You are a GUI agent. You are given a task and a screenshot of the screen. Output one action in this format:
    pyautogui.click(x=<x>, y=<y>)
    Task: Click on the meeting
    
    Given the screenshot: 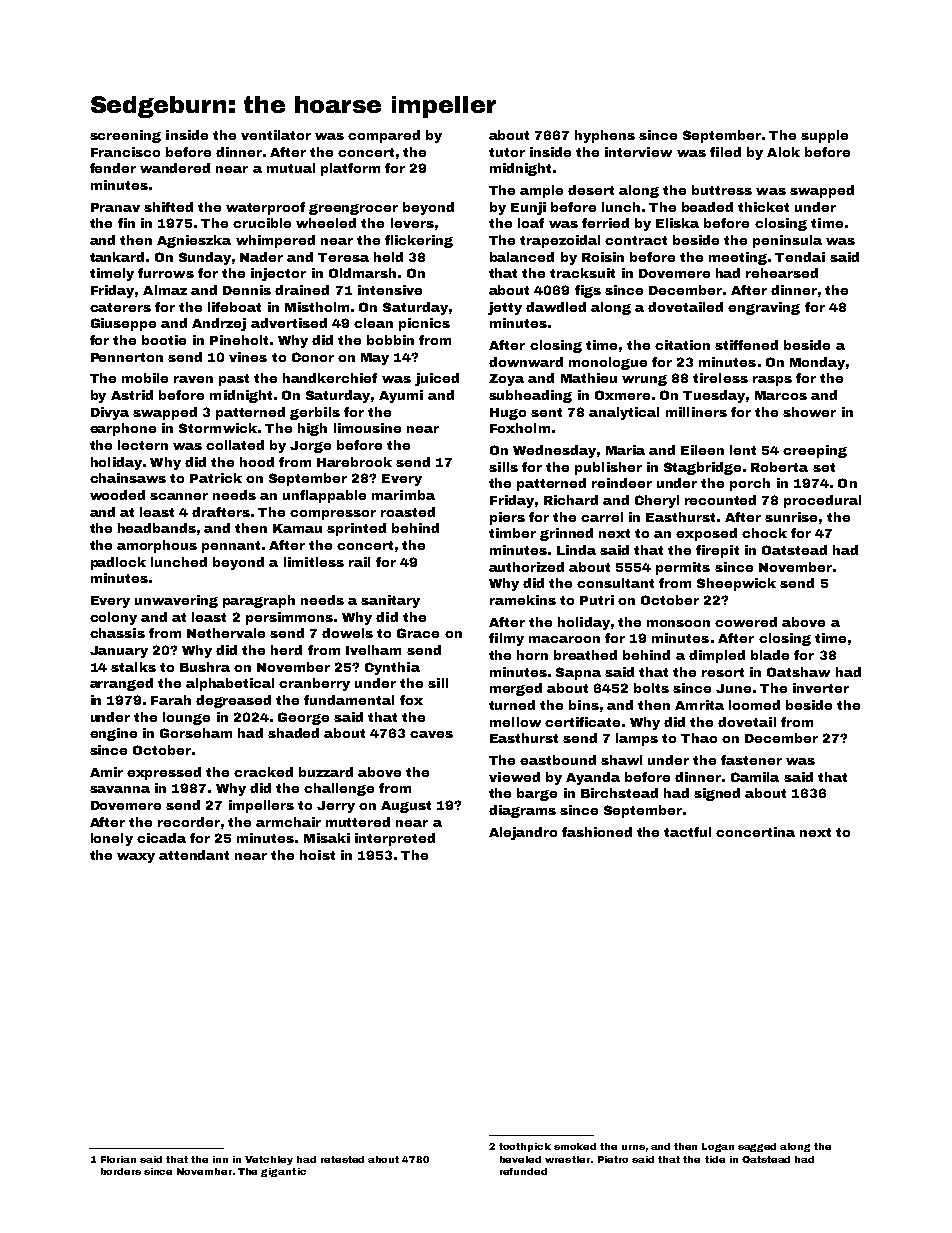 What is the action you would take?
    pyautogui.click(x=738, y=258)
